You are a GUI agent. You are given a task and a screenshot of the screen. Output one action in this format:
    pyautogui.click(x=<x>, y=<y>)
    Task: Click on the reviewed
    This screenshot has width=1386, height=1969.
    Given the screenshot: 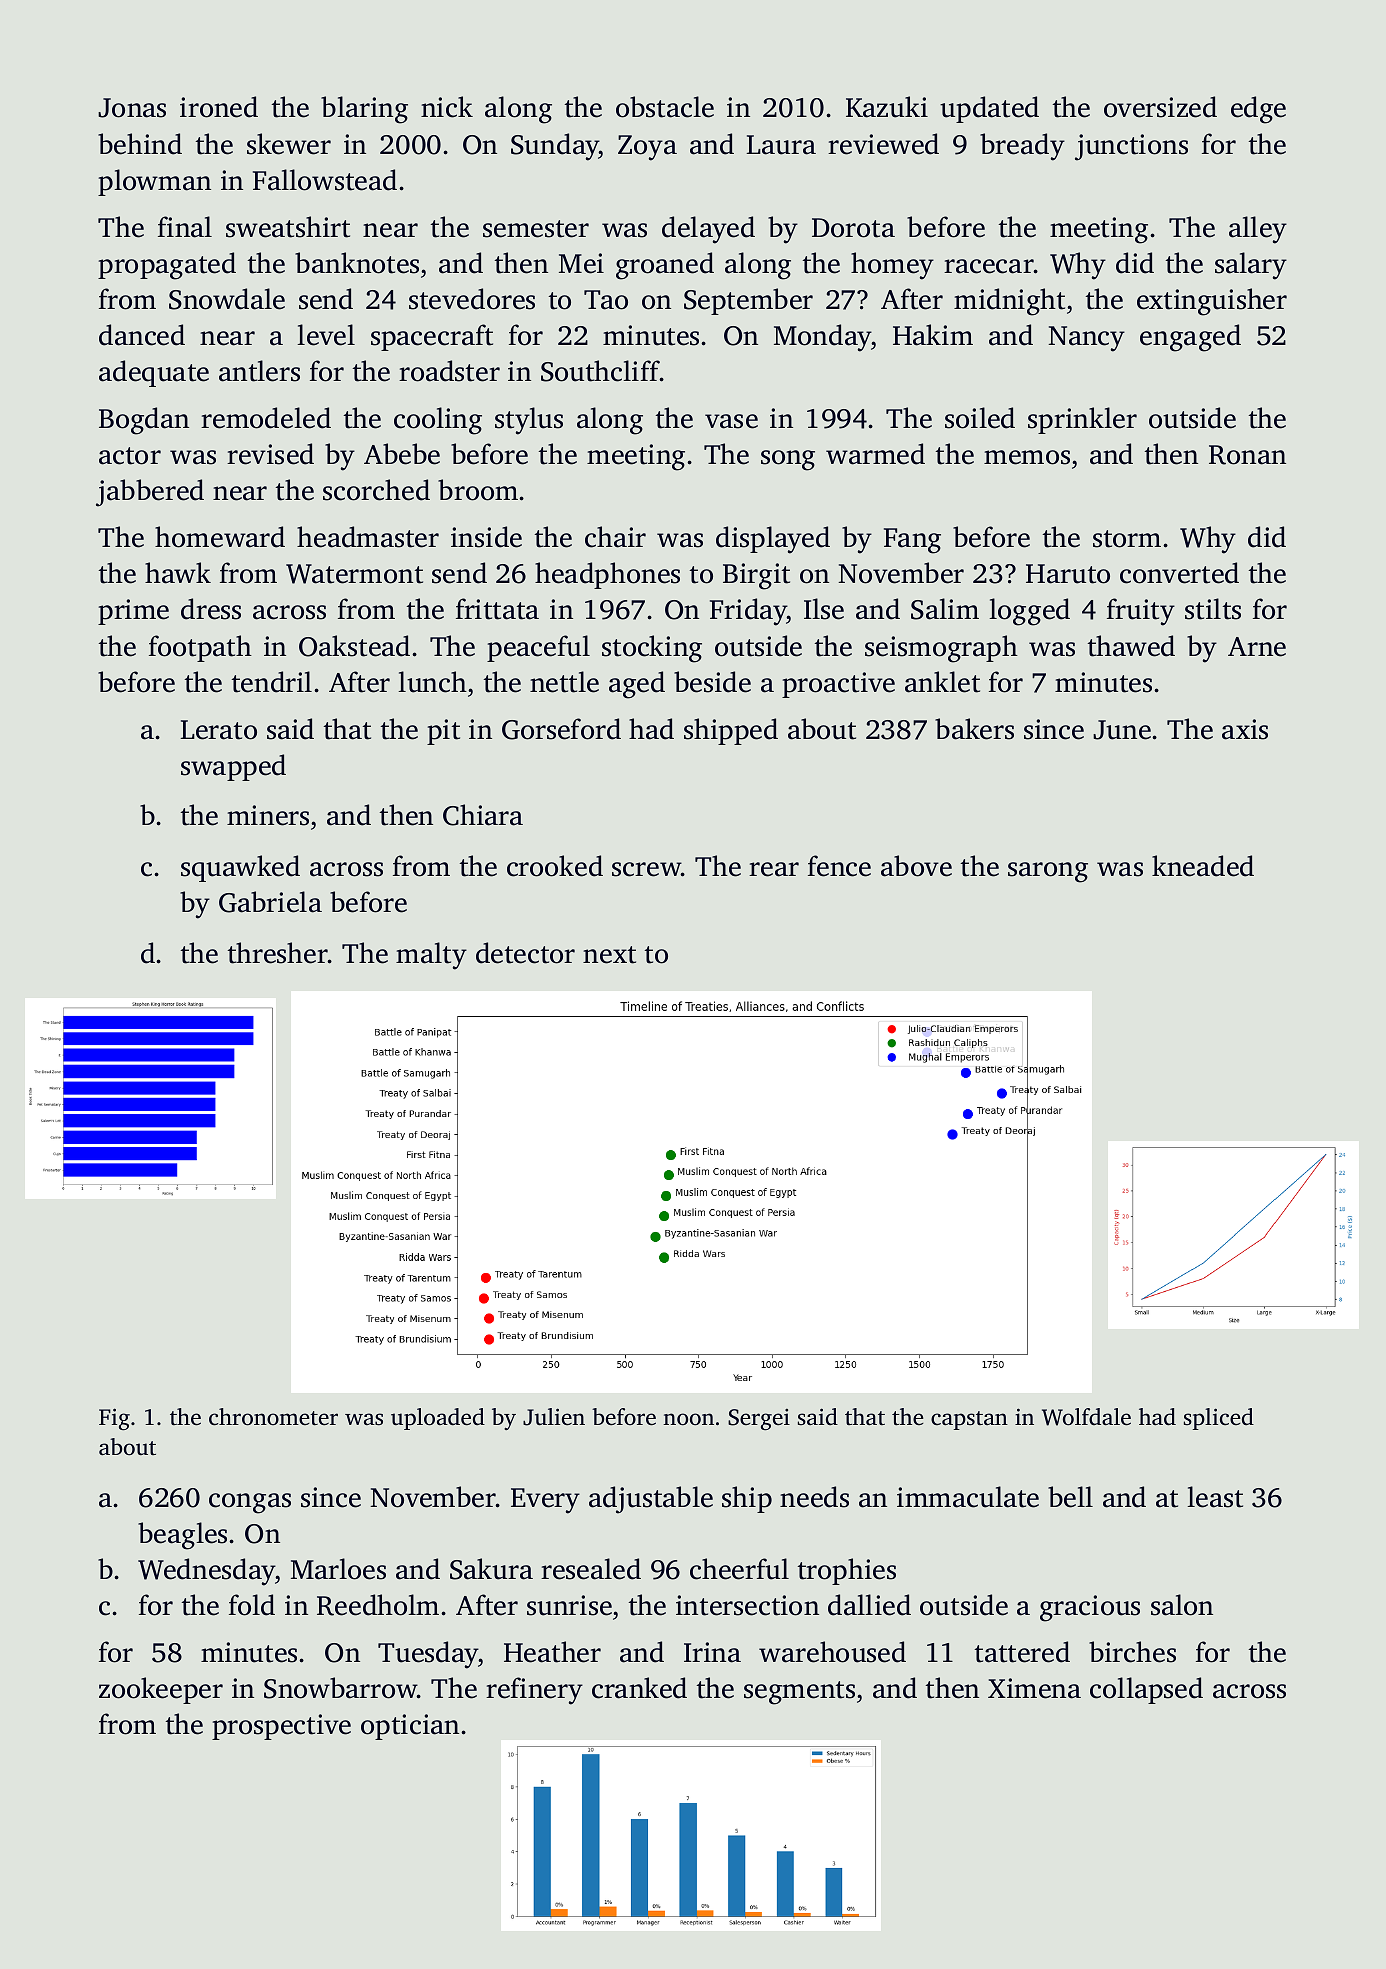 What is the action you would take?
    pyautogui.click(x=883, y=144)
